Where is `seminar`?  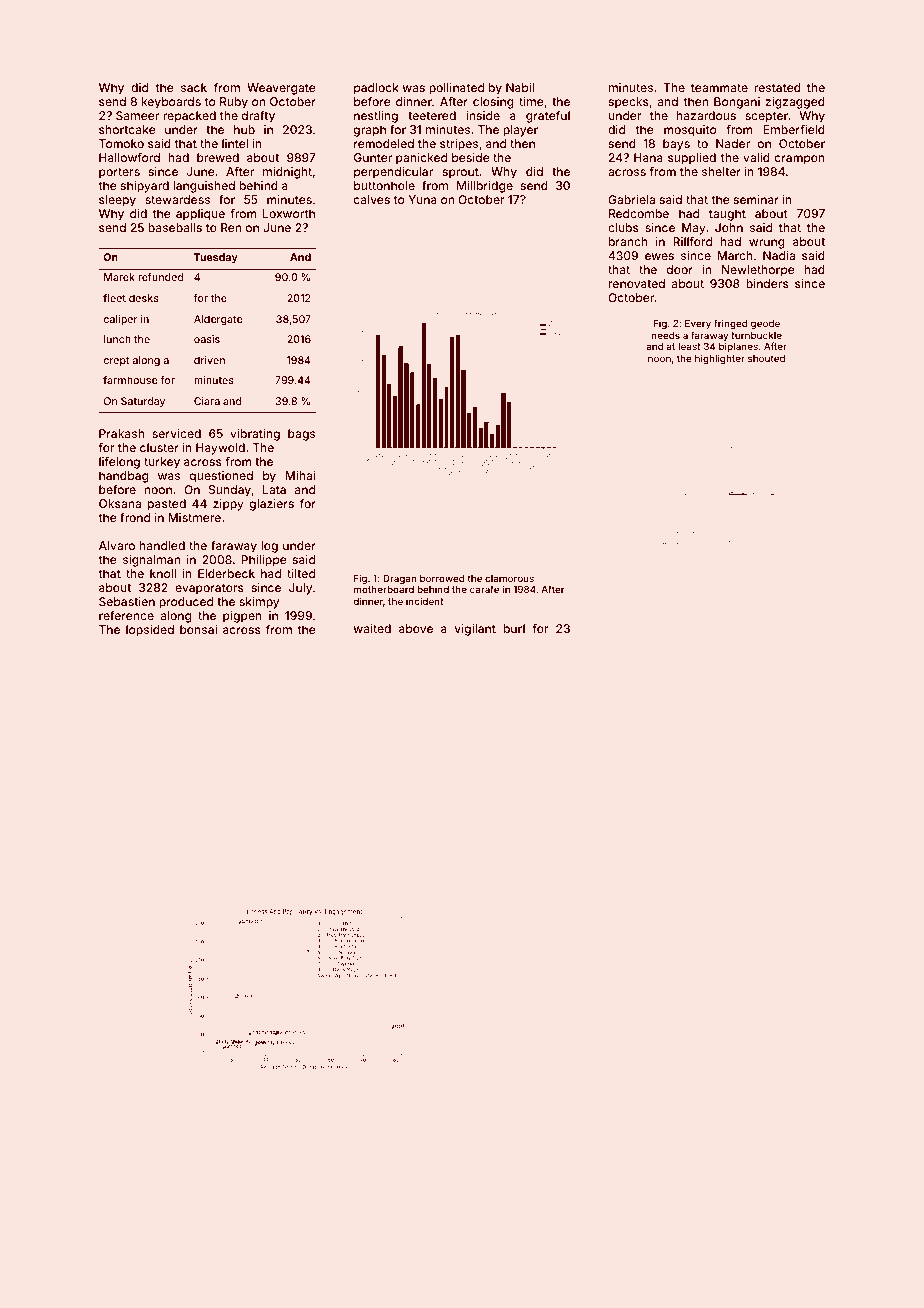 seminar is located at coordinates (756, 199).
